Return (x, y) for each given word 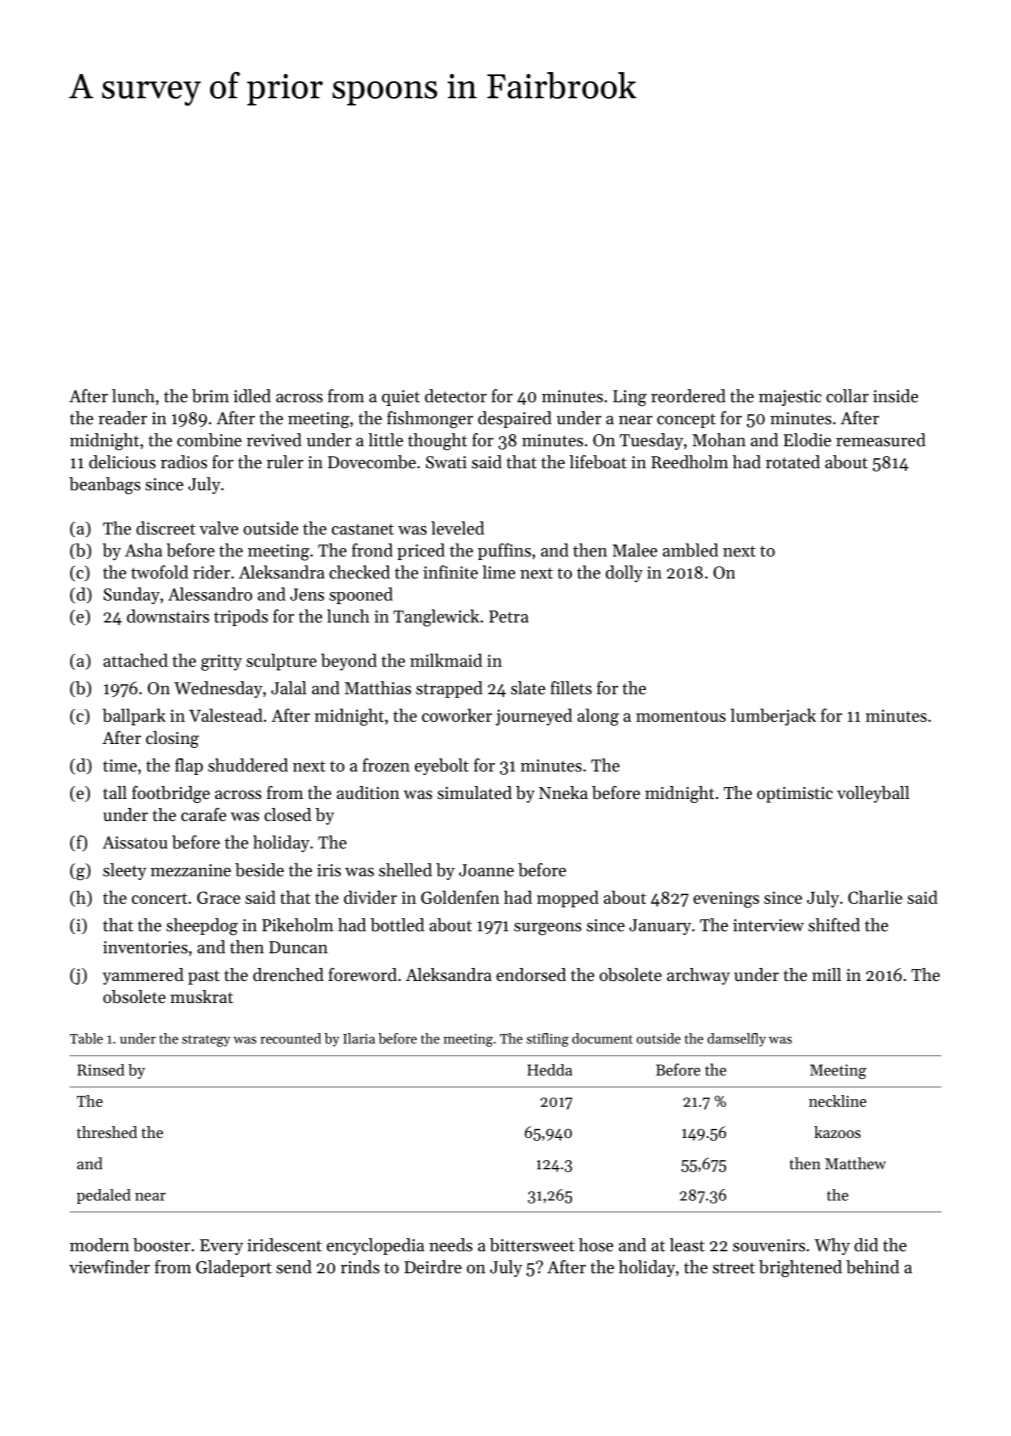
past (204, 977)
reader (122, 418)
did (866, 1245)
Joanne (486, 870)
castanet (363, 529)
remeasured (880, 440)
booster (162, 1245)
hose (596, 1245)
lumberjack (773, 717)
